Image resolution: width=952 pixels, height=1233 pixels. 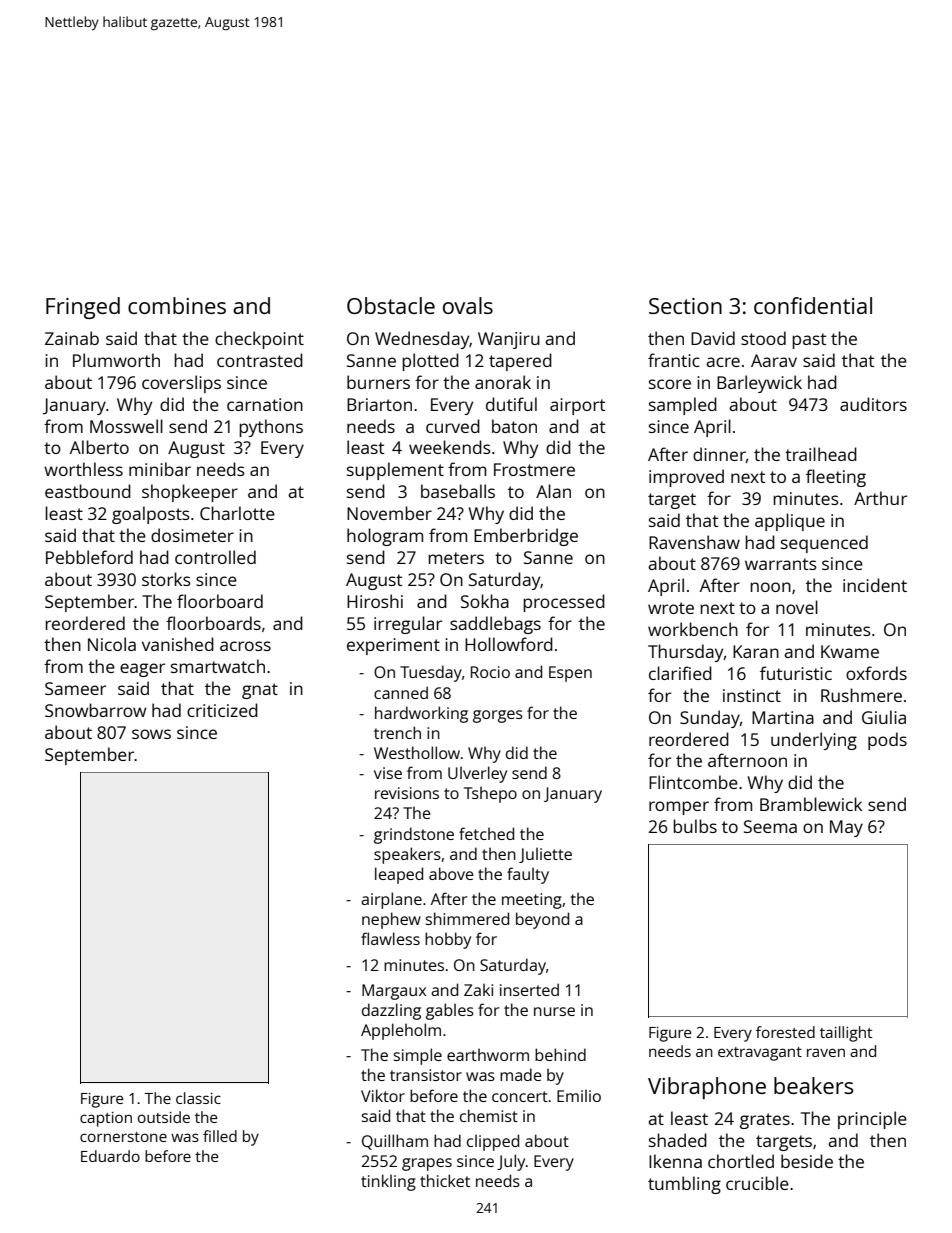 I want to click on Karan, so click(x=756, y=651).
